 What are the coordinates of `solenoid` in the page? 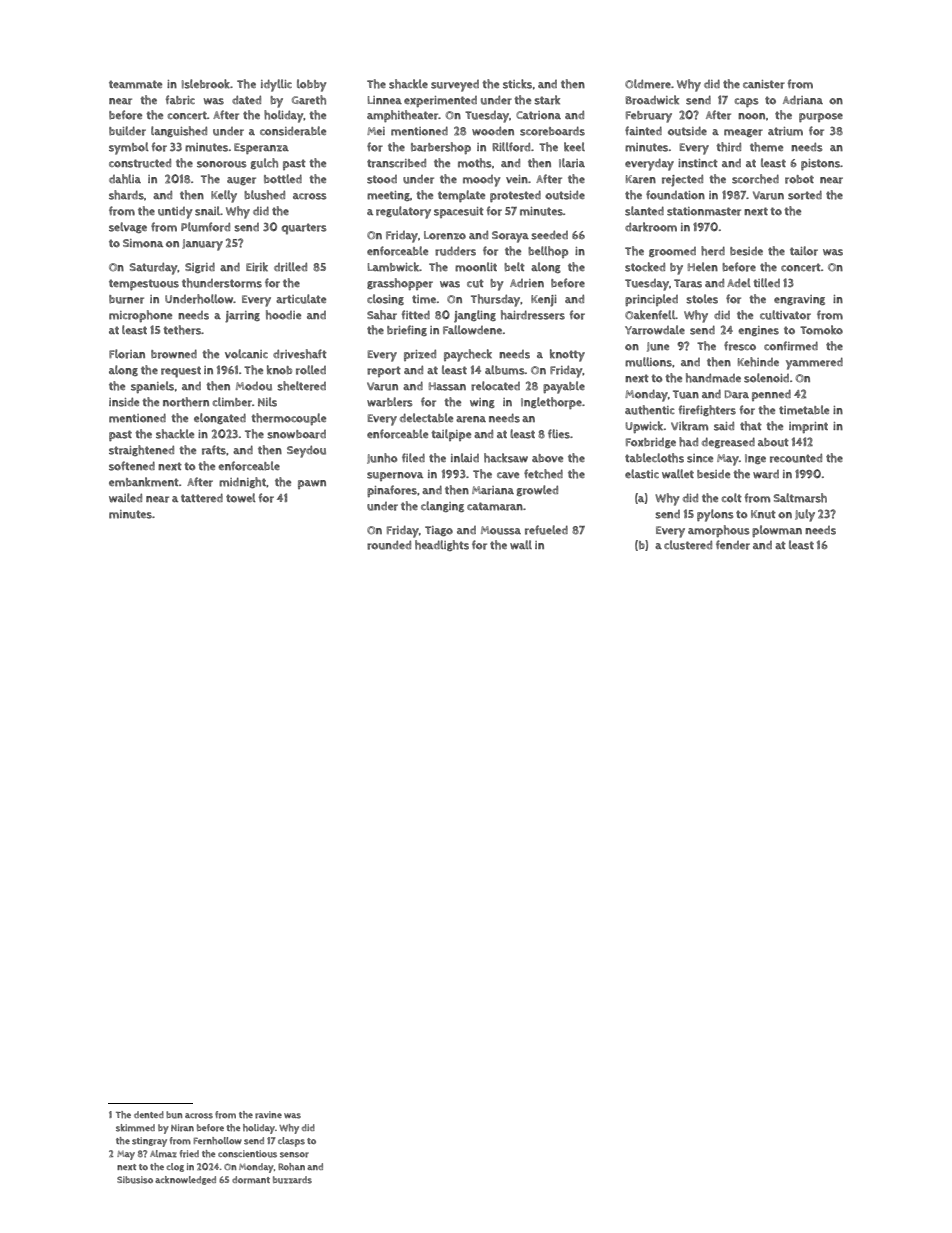 It's located at (766, 378).
